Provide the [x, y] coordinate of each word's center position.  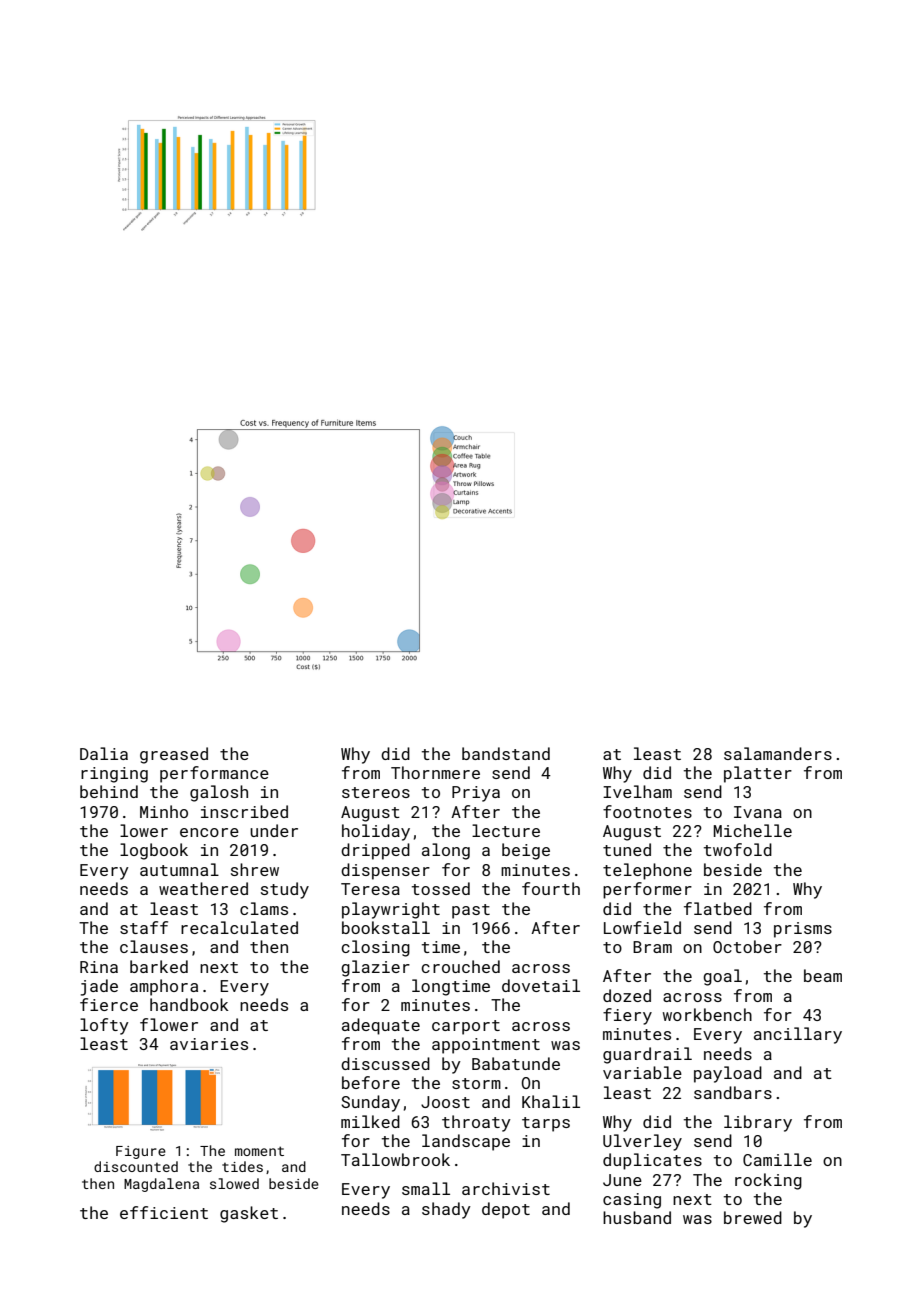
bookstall [386, 927]
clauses [154, 946]
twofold [738, 849]
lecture [506, 830]
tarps [546, 1124]
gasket [249, 1214]
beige [526, 851]
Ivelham [637, 791]
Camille [777, 1159]
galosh [219, 793]
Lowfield [642, 927]
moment [259, 1151]
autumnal [179, 869]
